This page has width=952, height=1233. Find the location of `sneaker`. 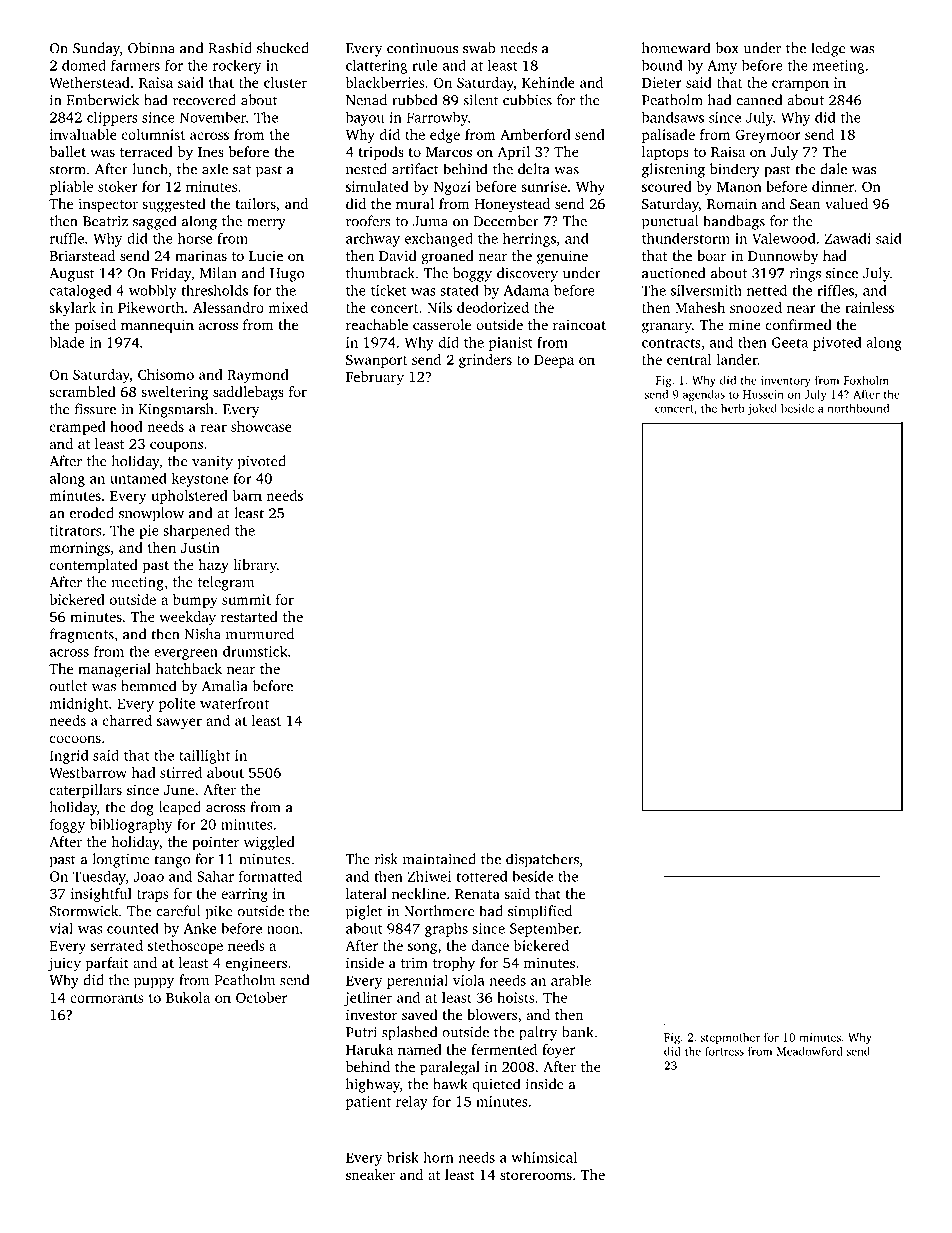

sneaker is located at coordinates (370, 1174).
